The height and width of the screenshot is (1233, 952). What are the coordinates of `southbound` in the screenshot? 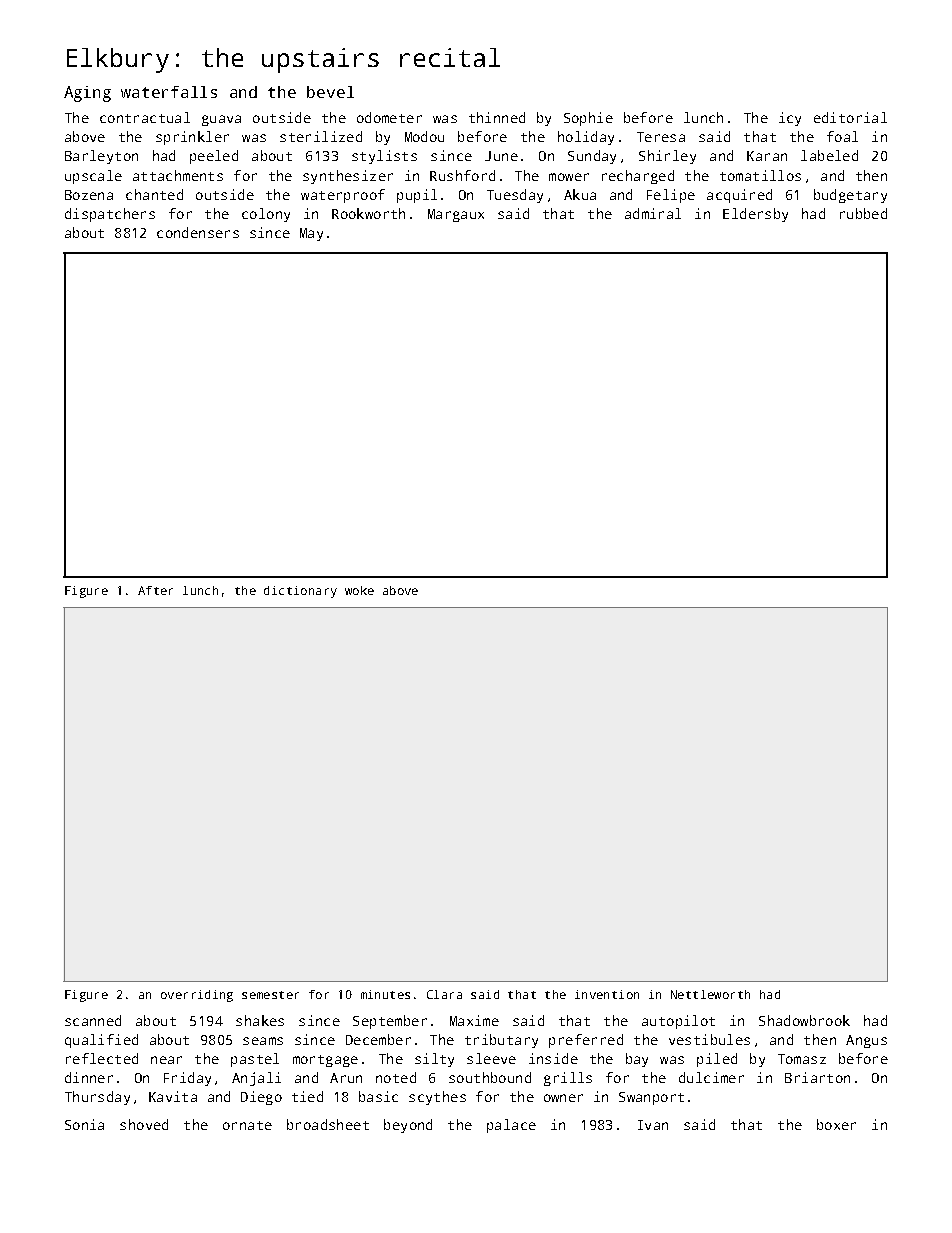 It's located at (490, 1077).
